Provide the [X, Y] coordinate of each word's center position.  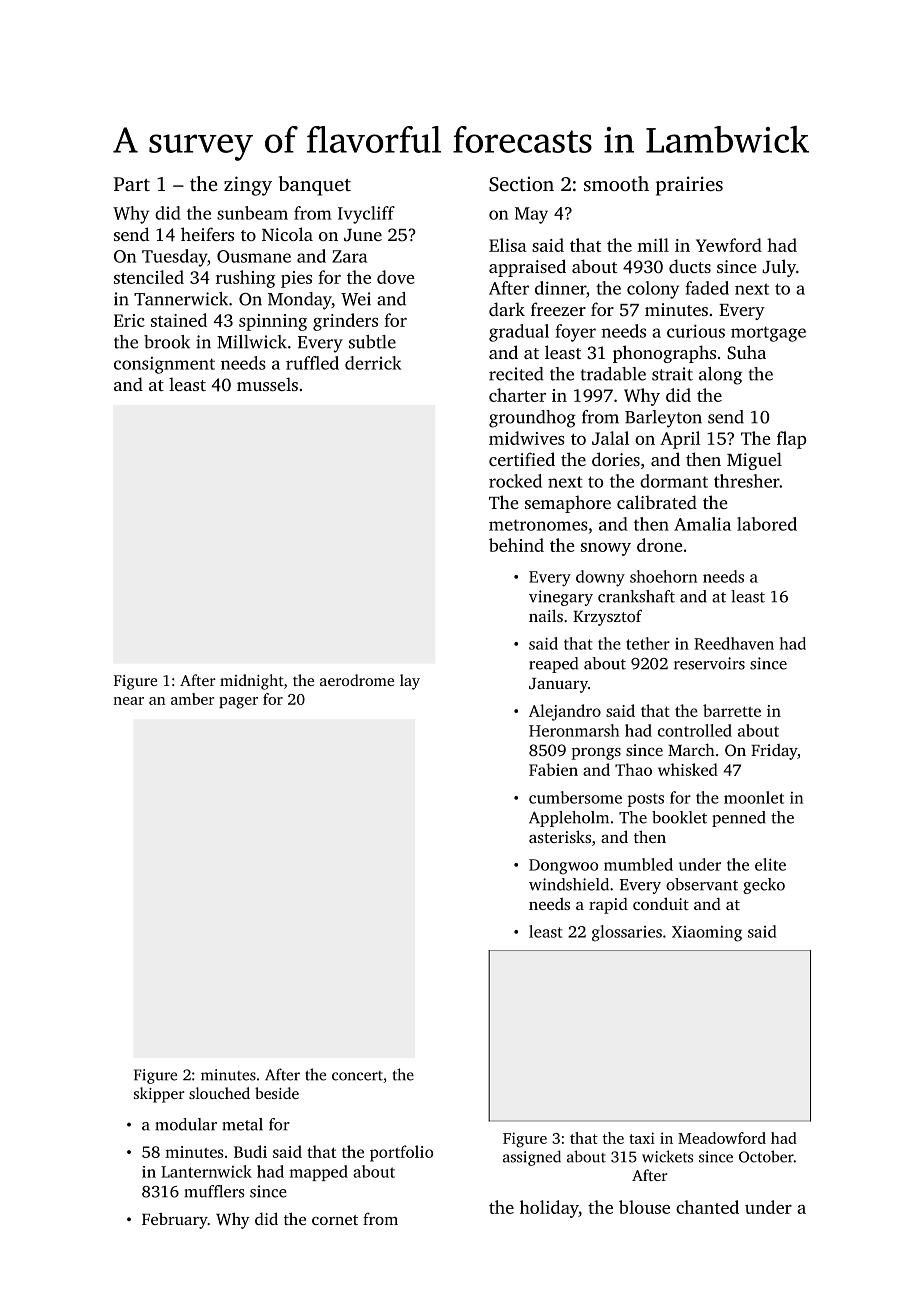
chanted [707, 1207]
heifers [207, 234]
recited [516, 374]
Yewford [729, 245]
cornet [335, 1220]
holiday [549, 1209]
